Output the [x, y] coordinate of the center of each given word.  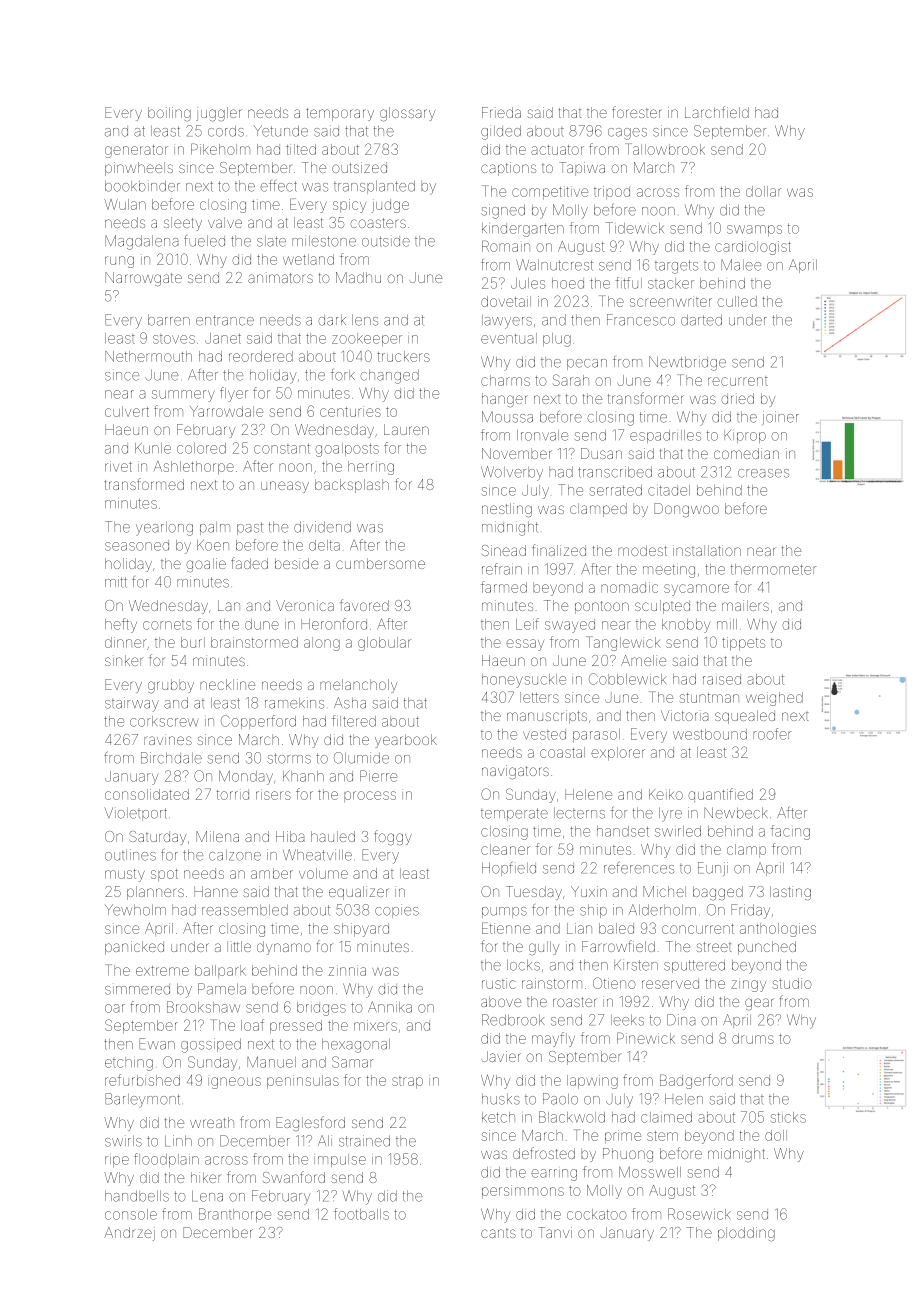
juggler [219, 114]
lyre [670, 814]
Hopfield [509, 869]
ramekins [294, 703]
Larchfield [717, 112]
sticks [788, 1117]
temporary [340, 114]
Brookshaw [203, 1007]
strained [364, 1141]
